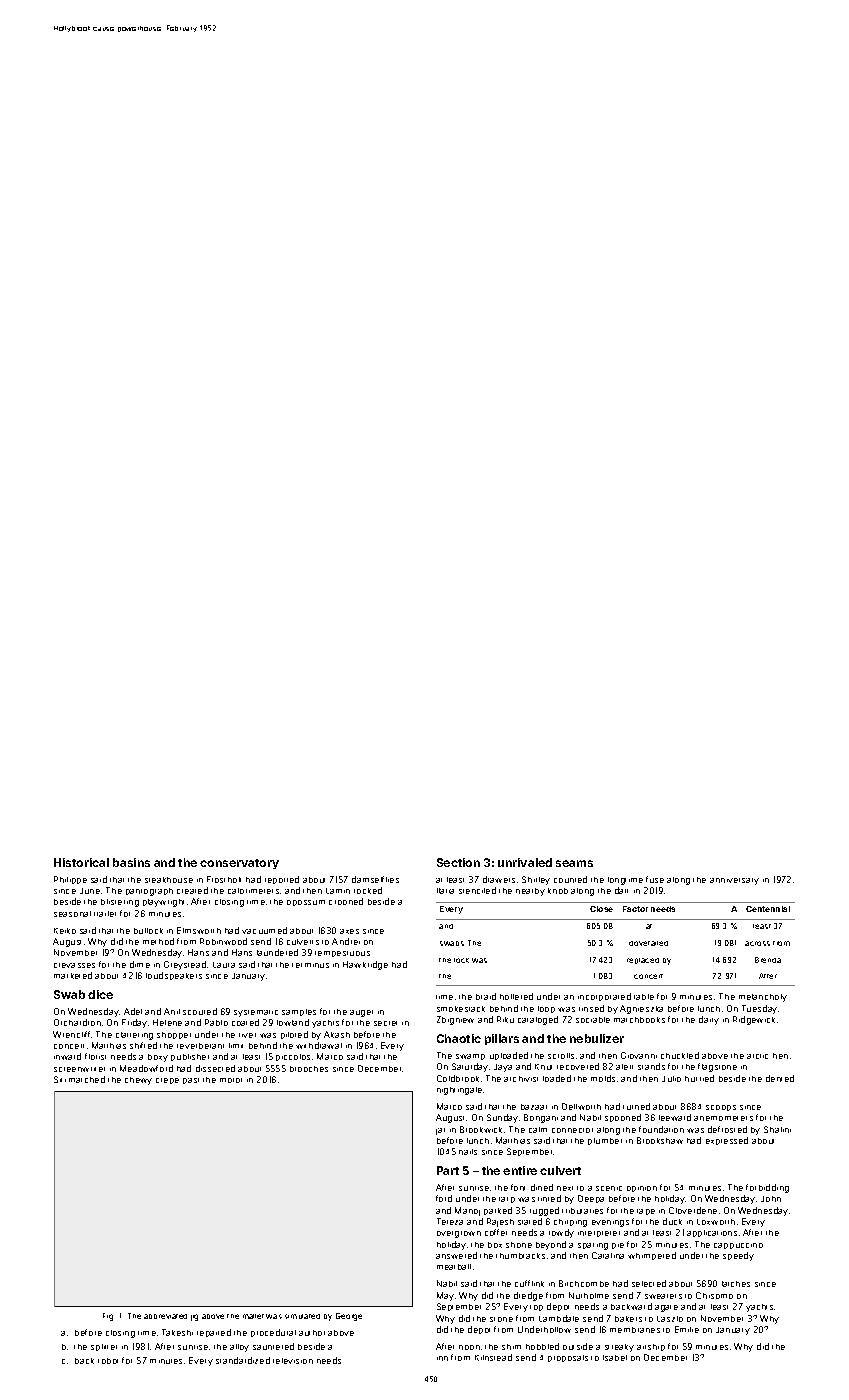 The height and width of the screenshot is (1400, 849). Describe the element at coordinates (243, 1360) in the screenshot. I see `standardized` at that location.
